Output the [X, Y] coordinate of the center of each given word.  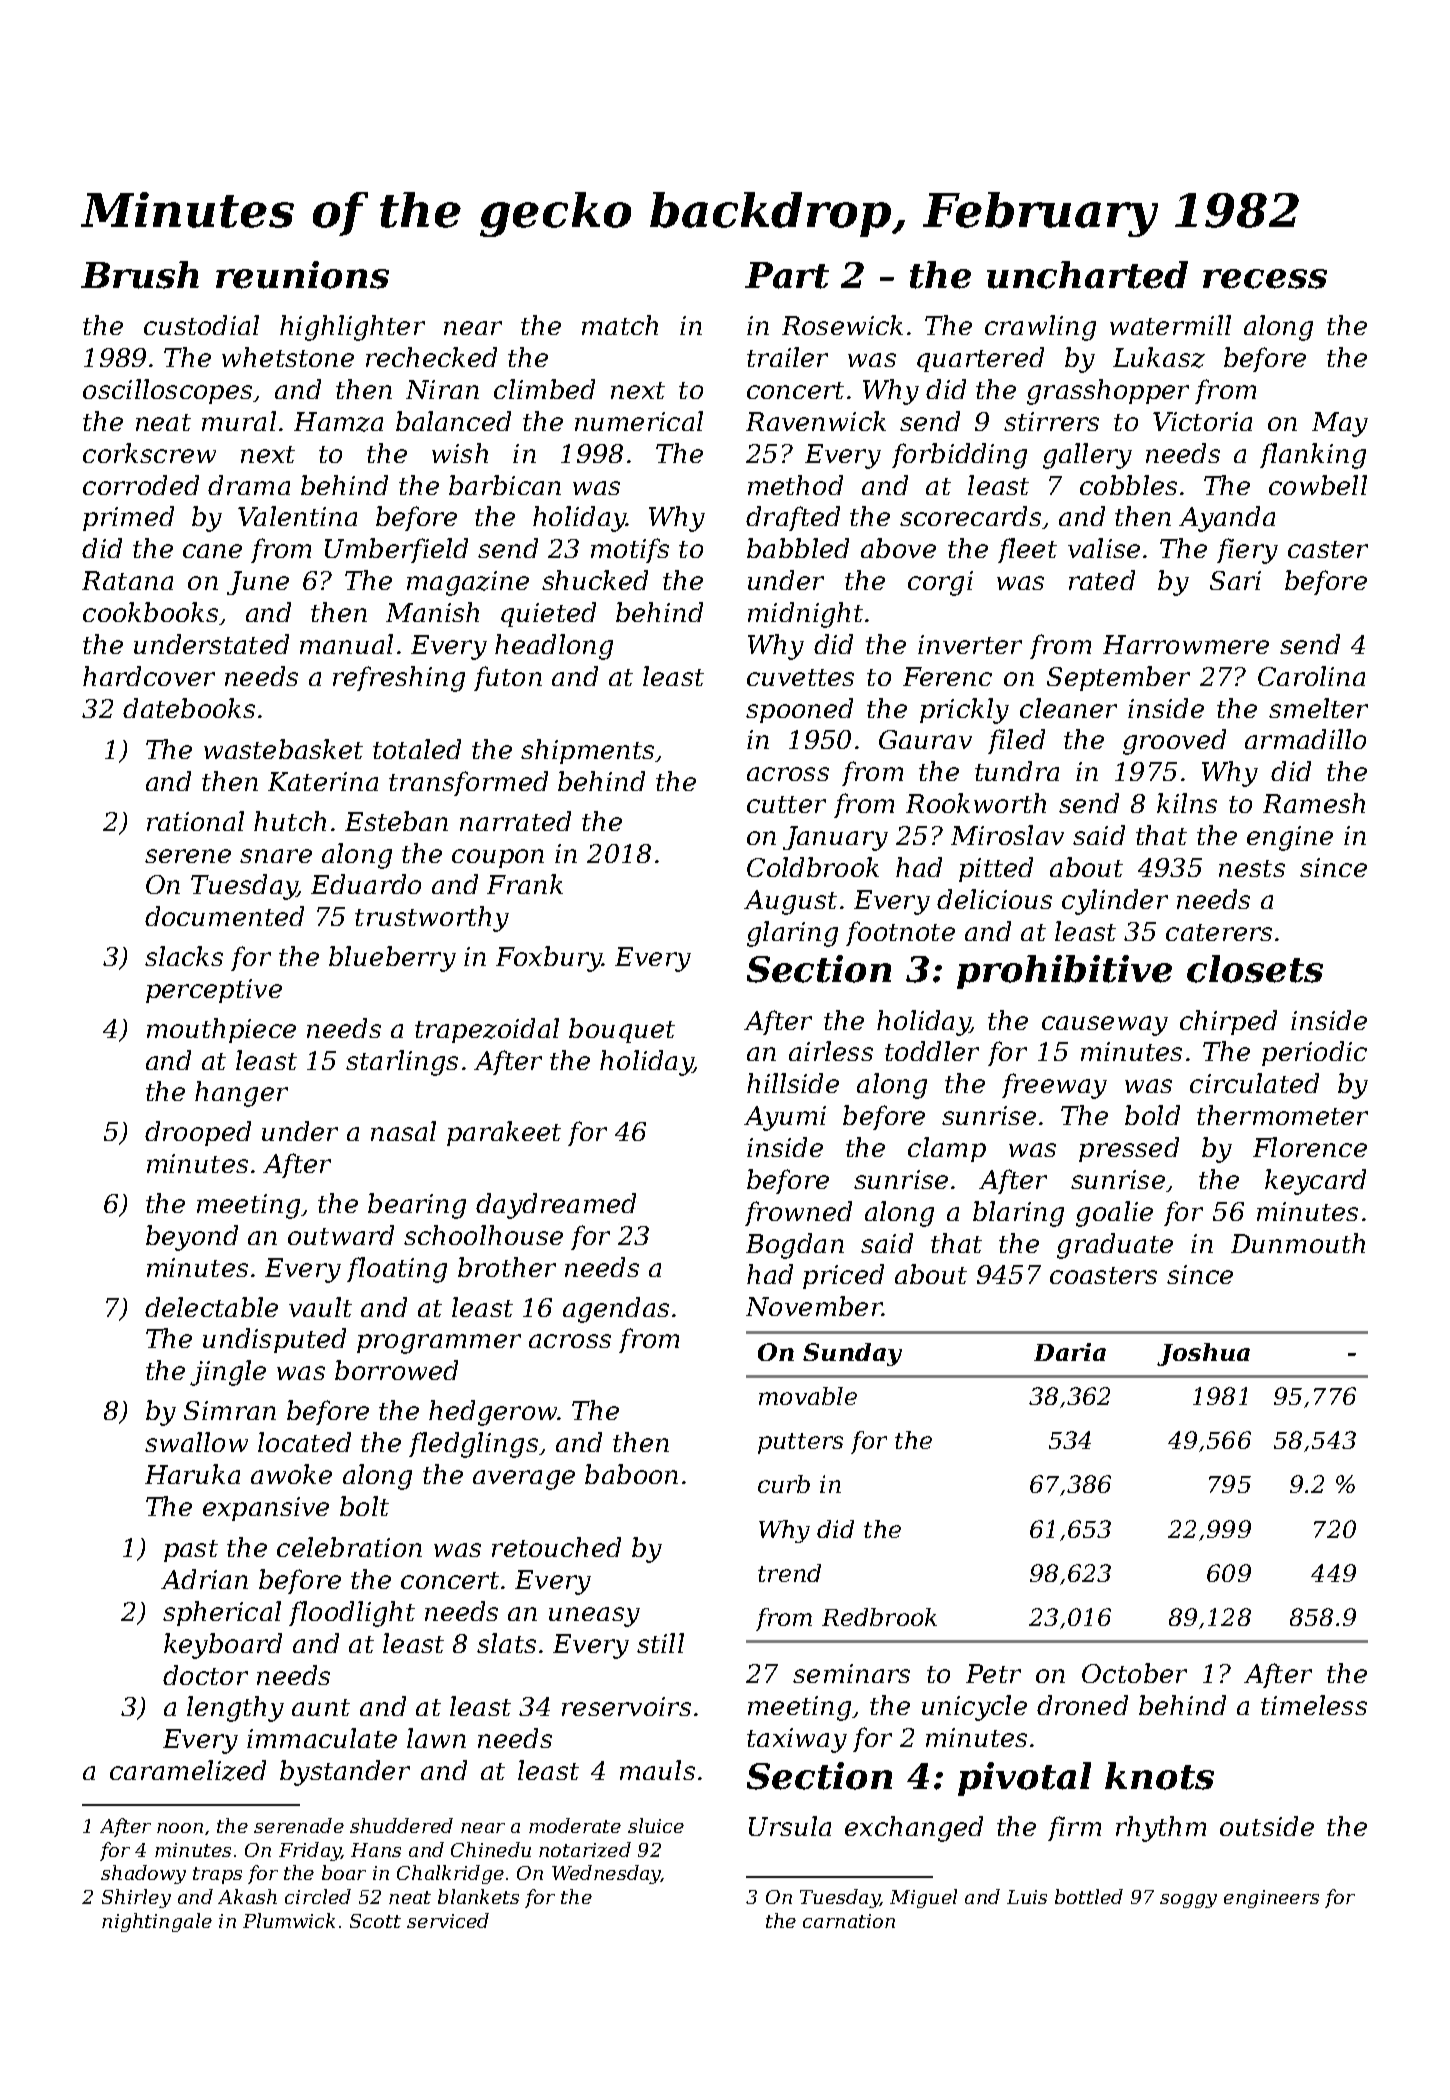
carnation [849, 1921]
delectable [211, 1307]
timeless [1314, 1705]
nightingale [157, 1922]
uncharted [1087, 275]
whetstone [288, 357]
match [620, 325]
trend [789, 1573]
